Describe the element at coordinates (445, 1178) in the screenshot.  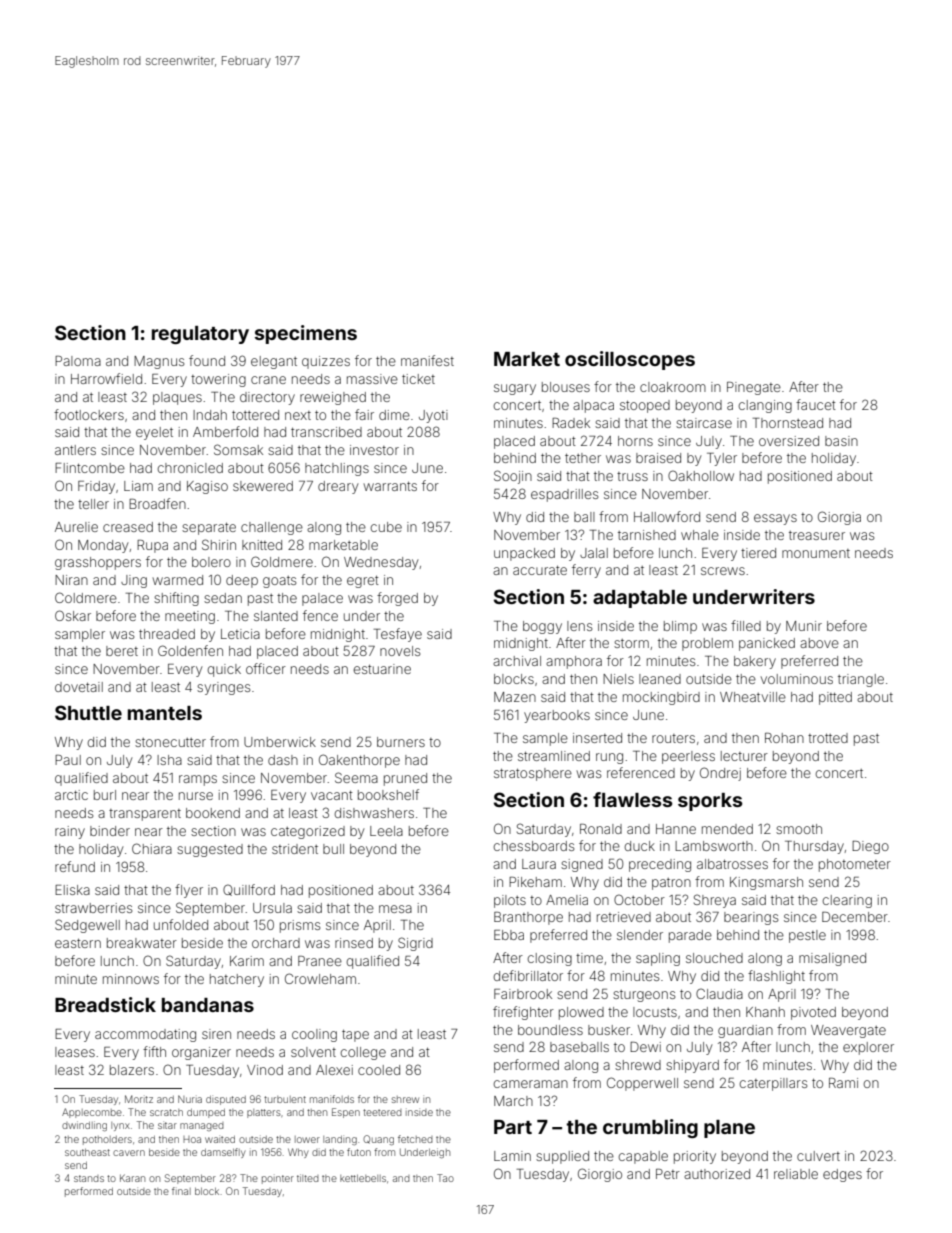
I see `Tao` at that location.
